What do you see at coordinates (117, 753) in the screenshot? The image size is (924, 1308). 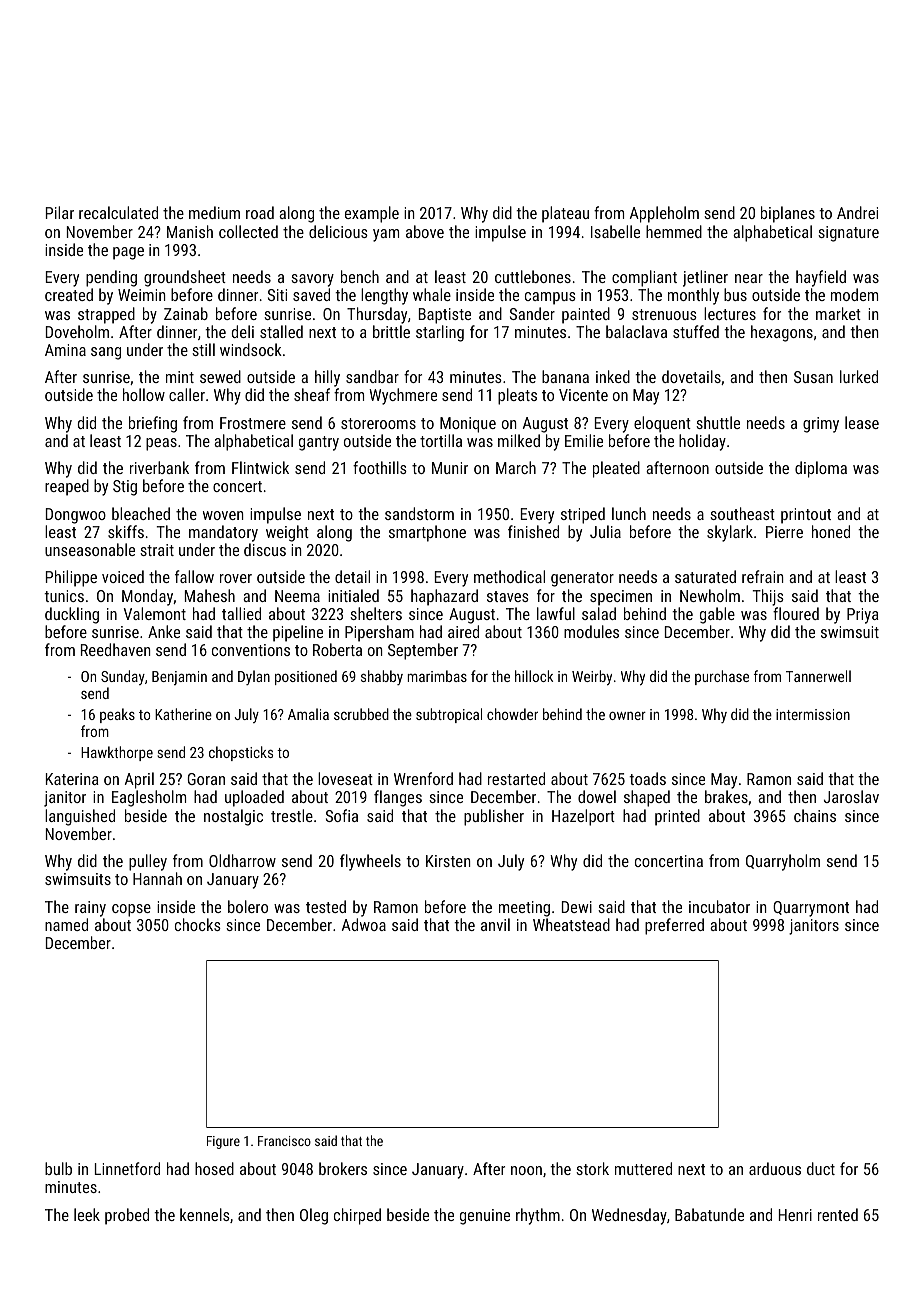 I see `Hawkthorpe` at bounding box center [117, 753].
